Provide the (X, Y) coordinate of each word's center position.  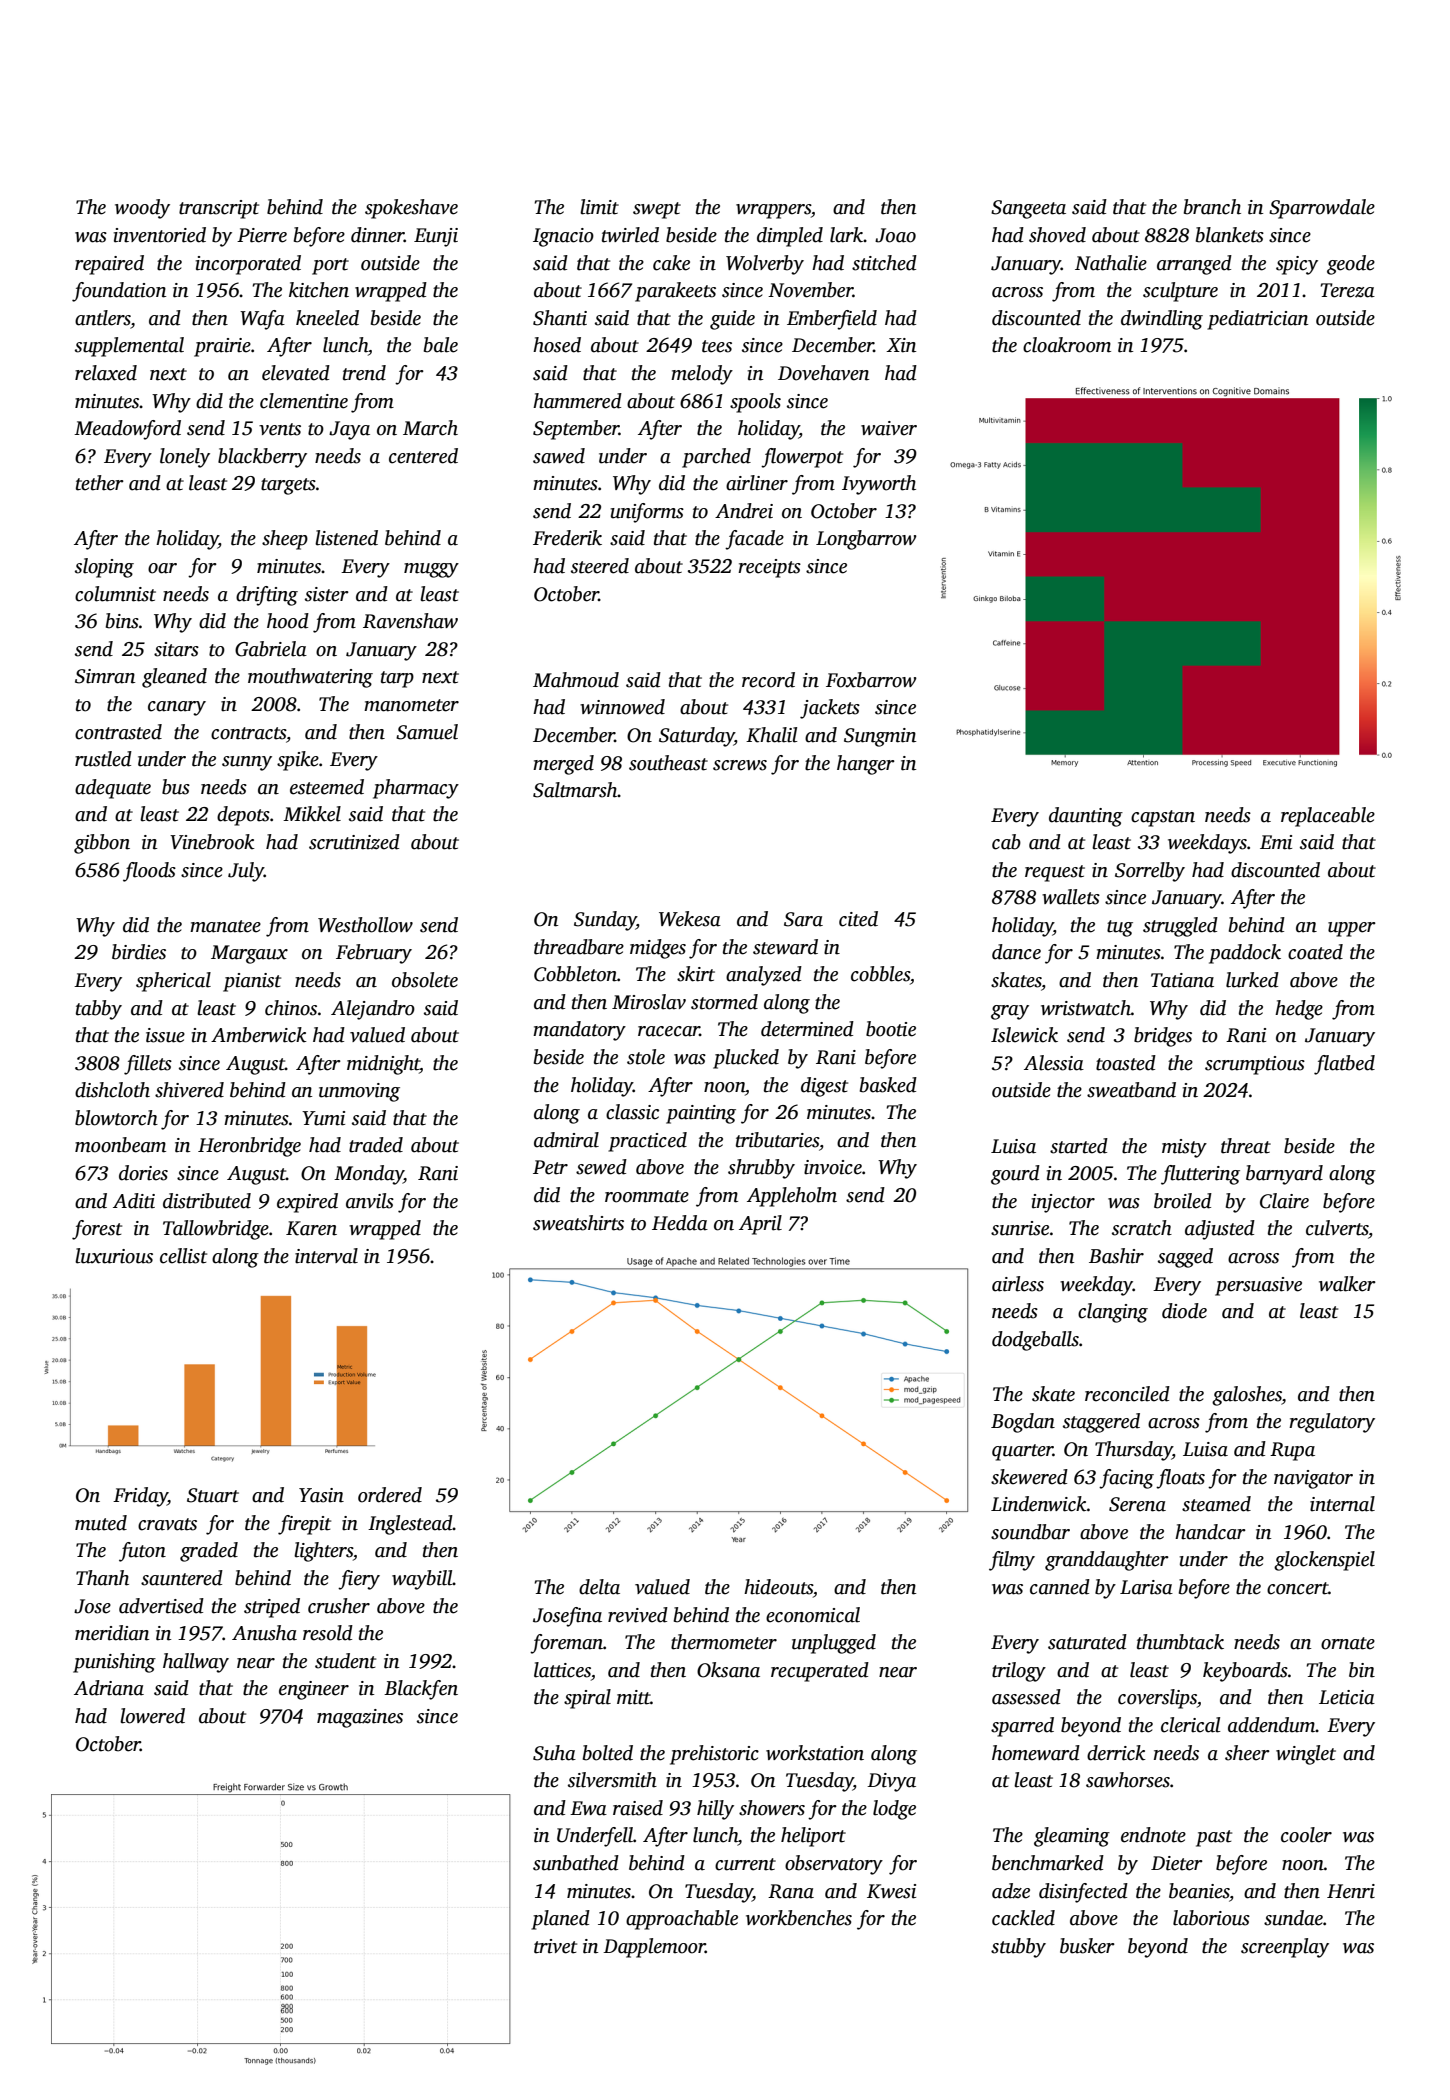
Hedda (680, 1223)
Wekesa (690, 919)
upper (1352, 929)
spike (298, 761)
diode (1184, 1311)
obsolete (425, 980)
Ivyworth (879, 485)
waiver (889, 428)
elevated (296, 373)
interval (326, 1256)
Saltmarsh (575, 790)
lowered (152, 1716)
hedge (1299, 1010)
